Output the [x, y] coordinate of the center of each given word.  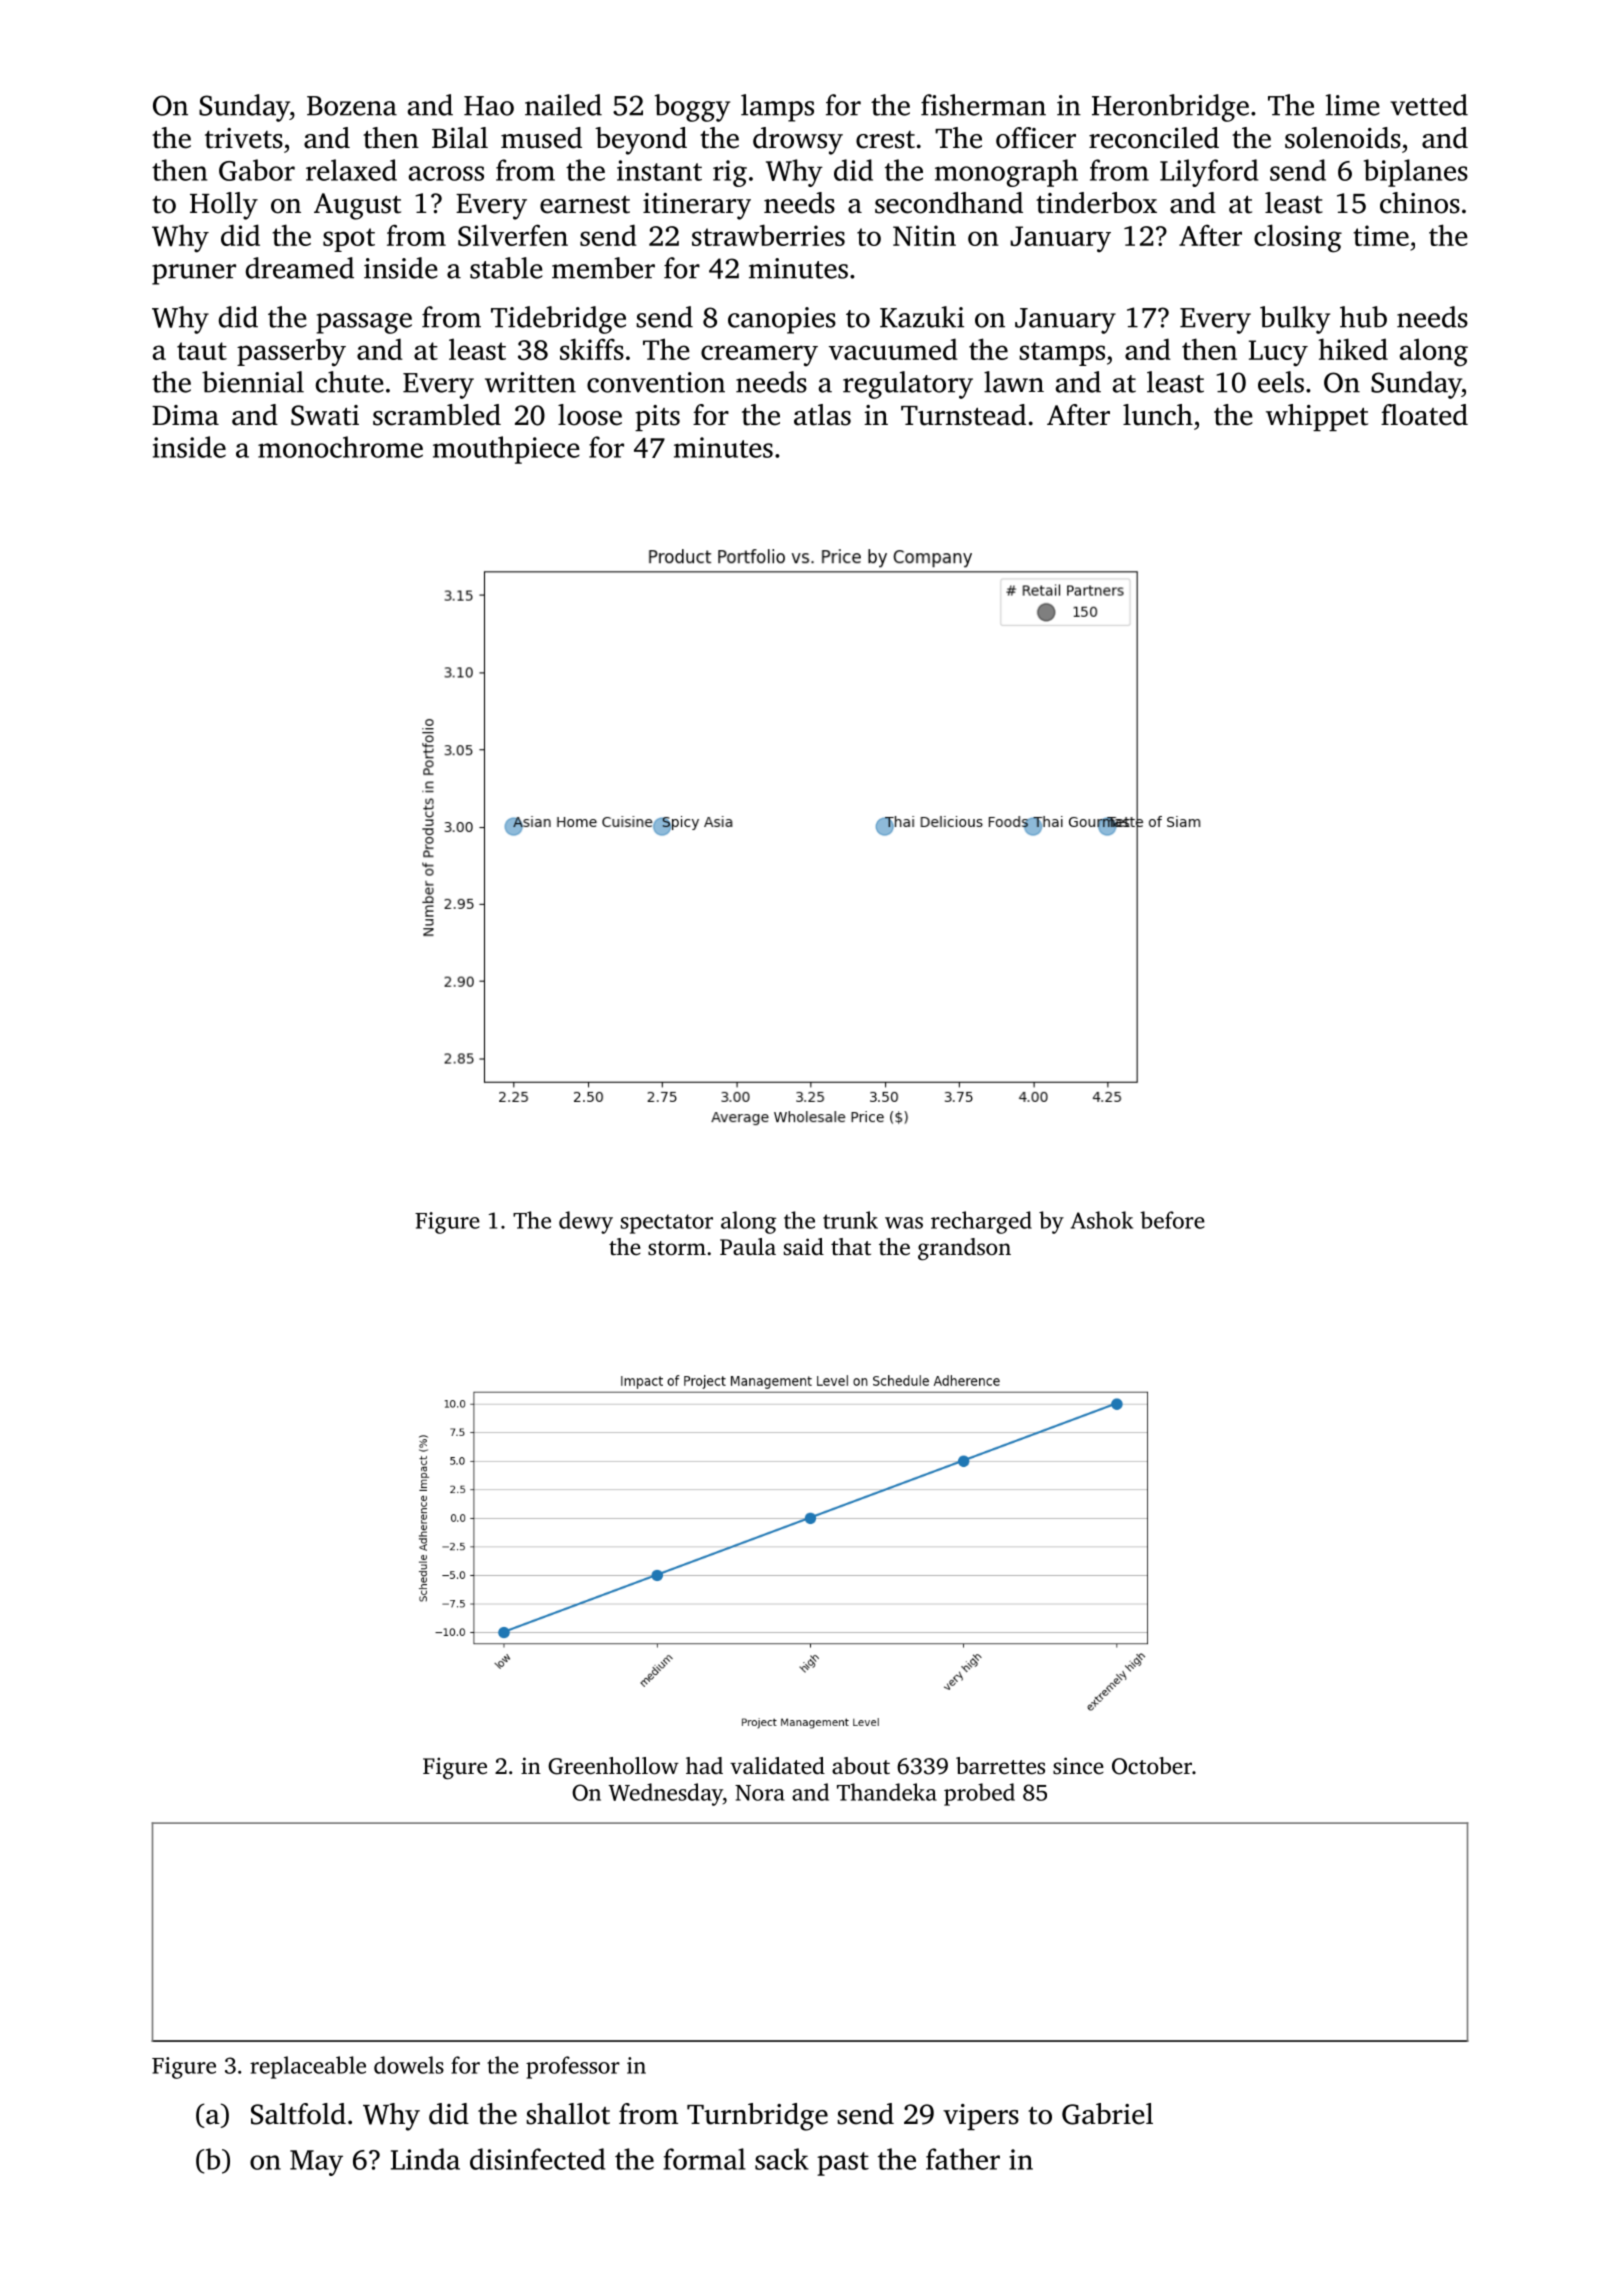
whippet [1317, 417]
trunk [850, 1220]
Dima [185, 415]
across [446, 173]
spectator [667, 1224]
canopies [782, 320]
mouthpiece [506, 450]
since [1078, 1765]
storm [677, 1248]
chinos [1420, 203]
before [1172, 1220]
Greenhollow [613, 1766]
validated [777, 1765]
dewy [586, 1222]
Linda [425, 2159]
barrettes [1000, 1766]
